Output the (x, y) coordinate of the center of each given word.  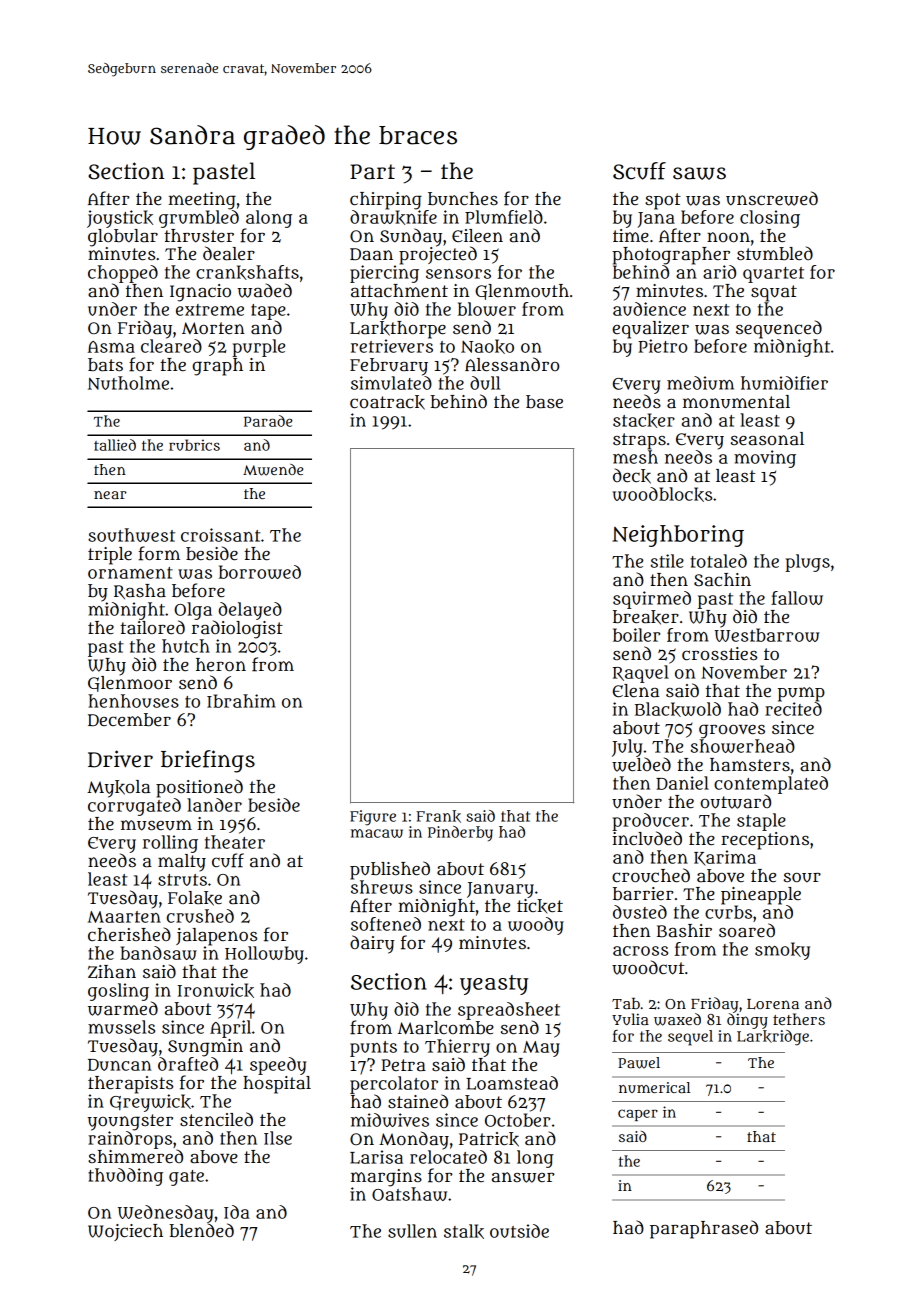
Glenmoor (130, 684)
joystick (120, 219)
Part (372, 172)
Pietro (662, 346)
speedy (278, 1066)
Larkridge (773, 1038)
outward (735, 801)
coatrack (387, 402)
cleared (171, 346)
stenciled (216, 1119)
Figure (373, 818)
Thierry (457, 1048)
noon (728, 237)
